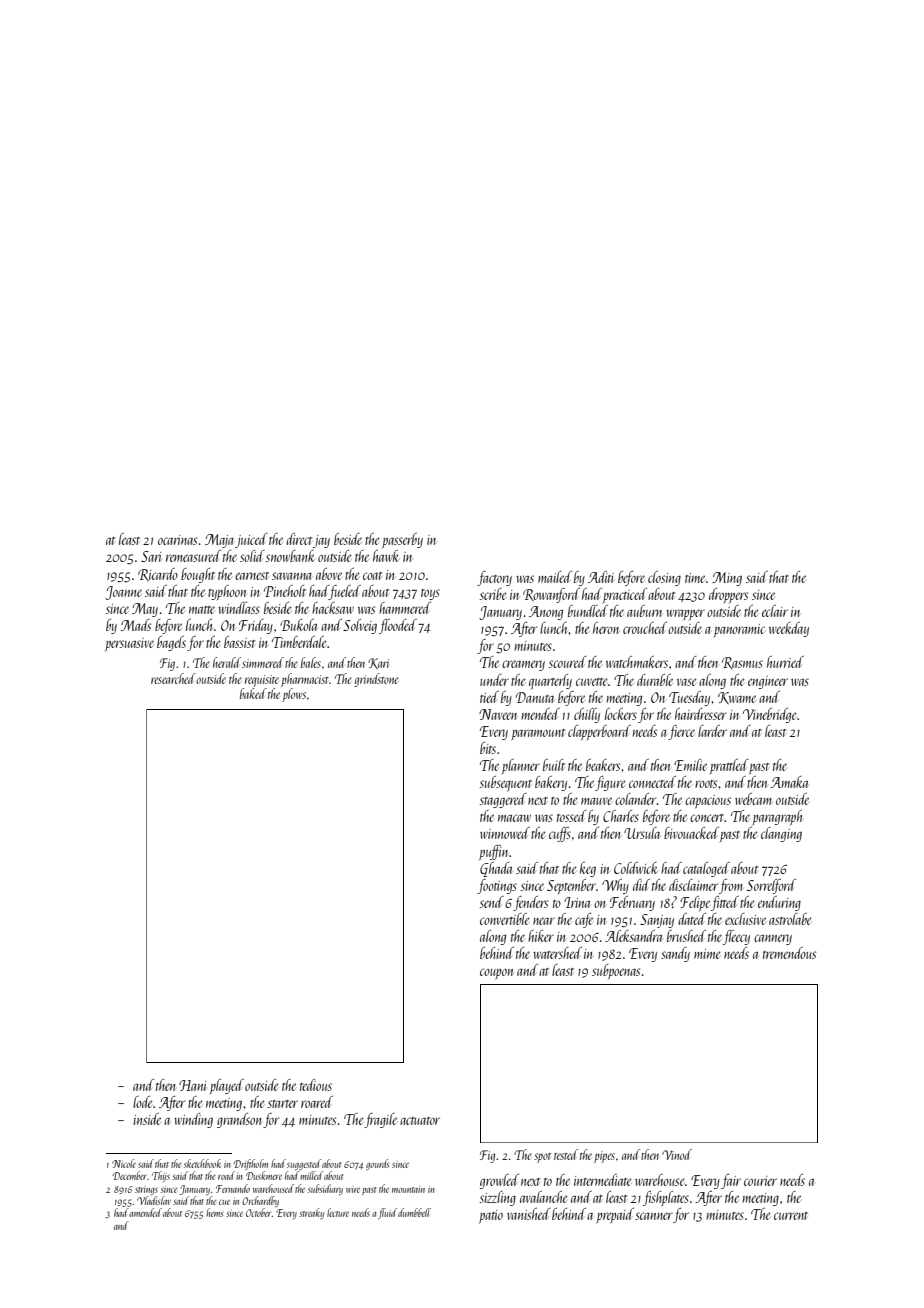 This page has height=1308, width=924. Describe the element at coordinates (677, 1154) in the page. I see `Vinod` at that location.
